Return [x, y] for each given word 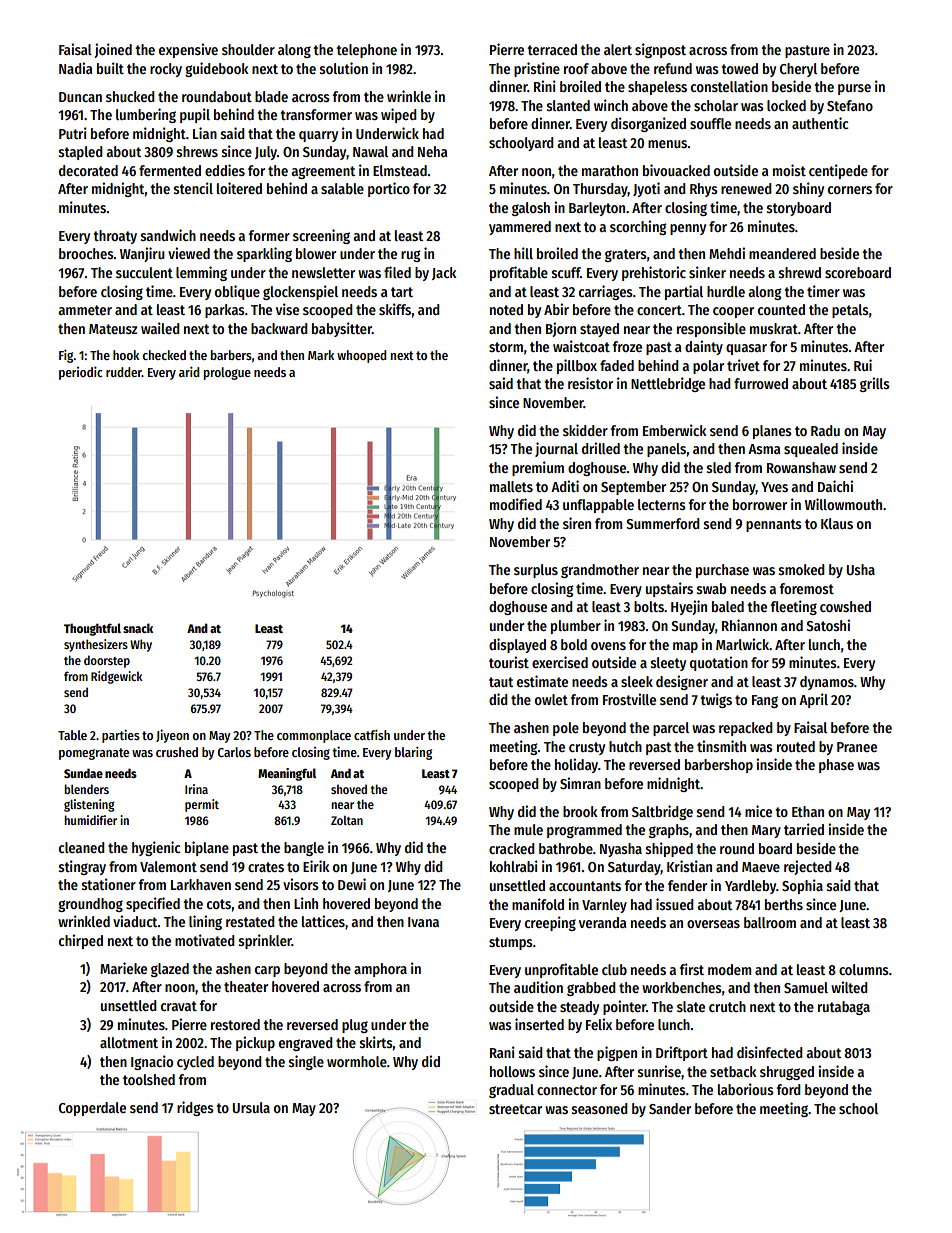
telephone [367, 51]
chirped [81, 941]
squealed [811, 450]
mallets [511, 486]
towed [740, 68]
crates [266, 867]
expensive [188, 50]
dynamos [827, 683]
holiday [576, 765]
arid [189, 371]
